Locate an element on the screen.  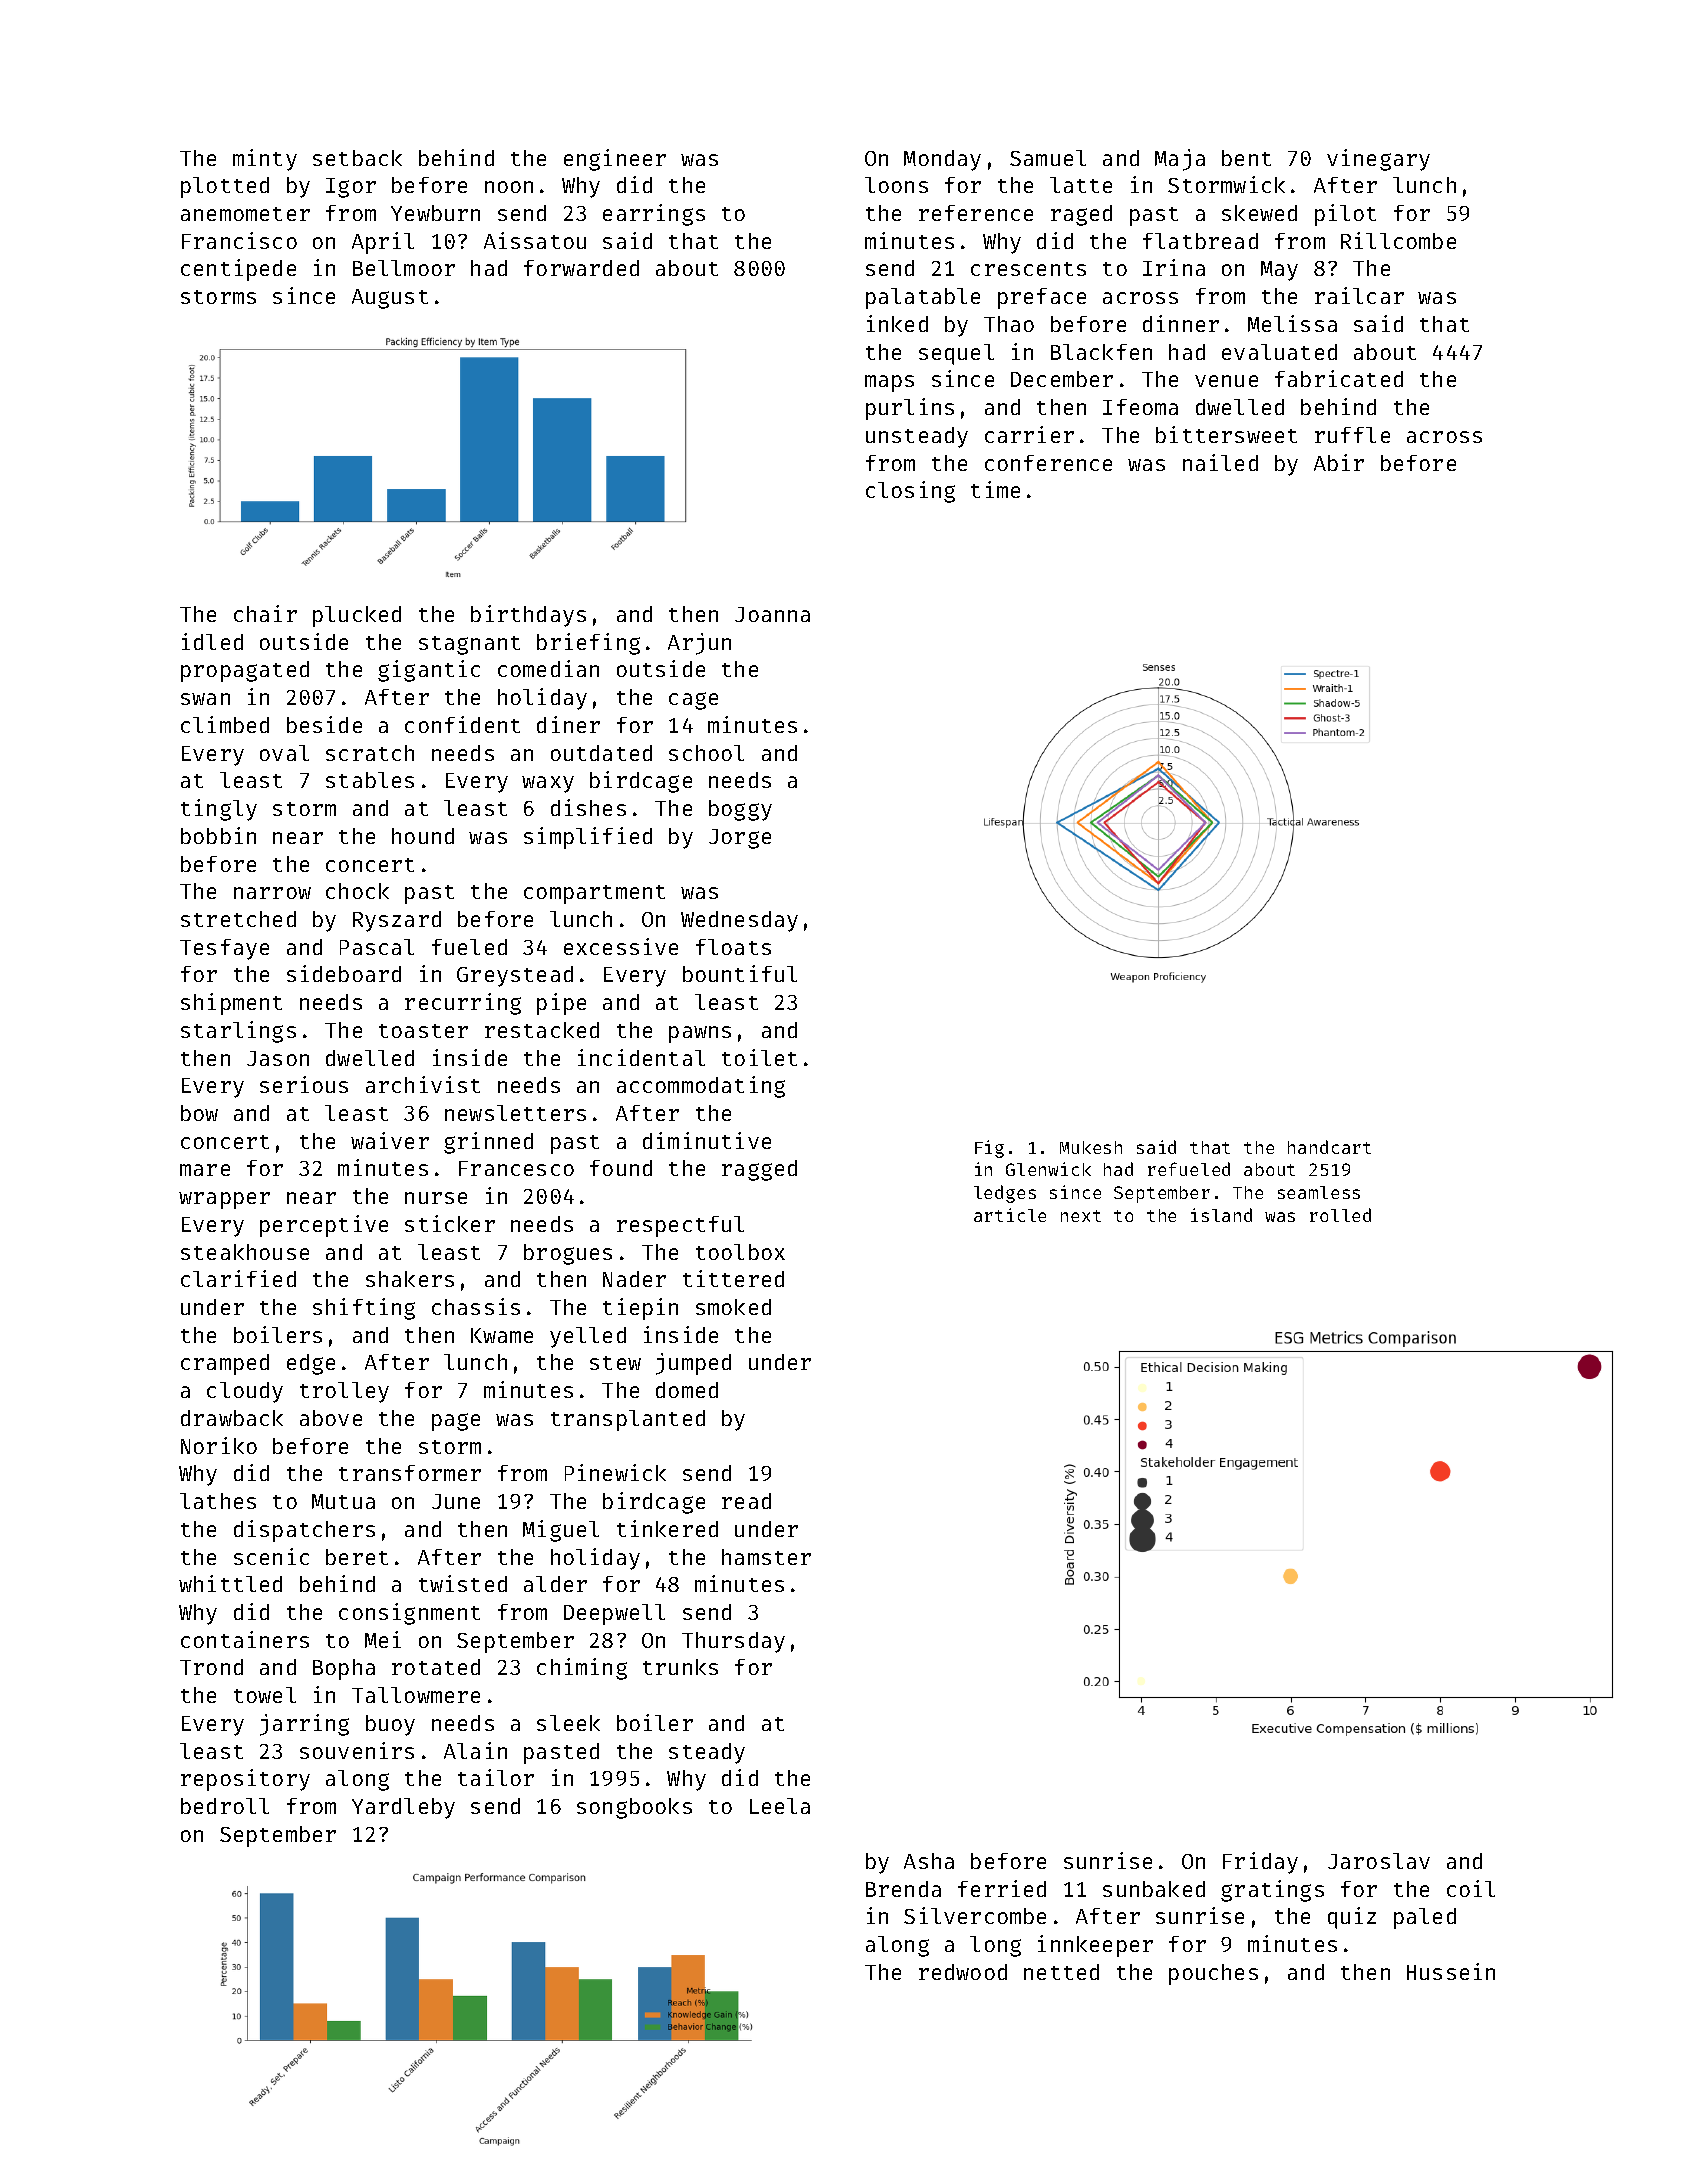
Yewburn is located at coordinates (435, 213).
